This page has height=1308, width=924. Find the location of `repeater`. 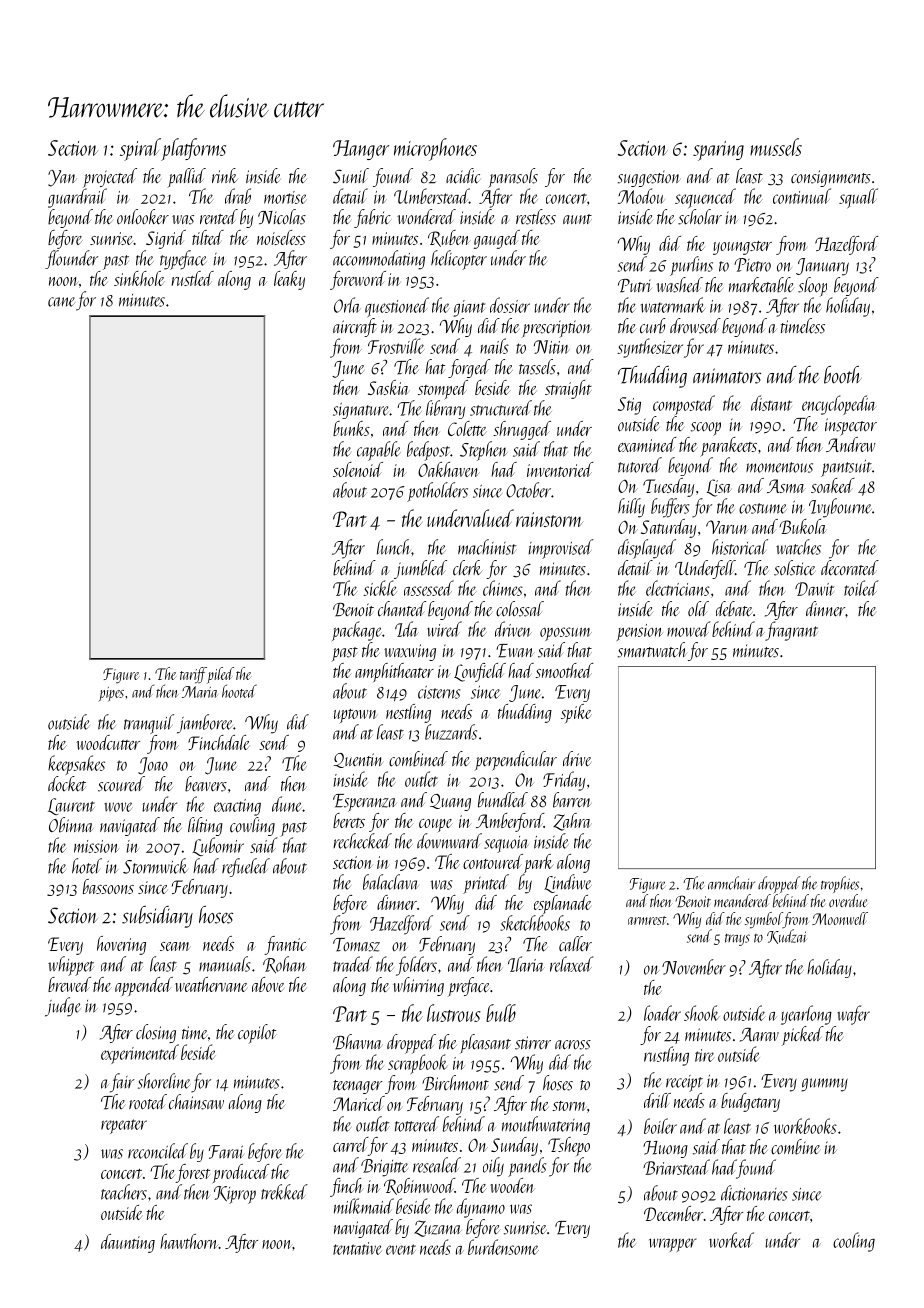

repeater is located at coordinates (124, 1126).
